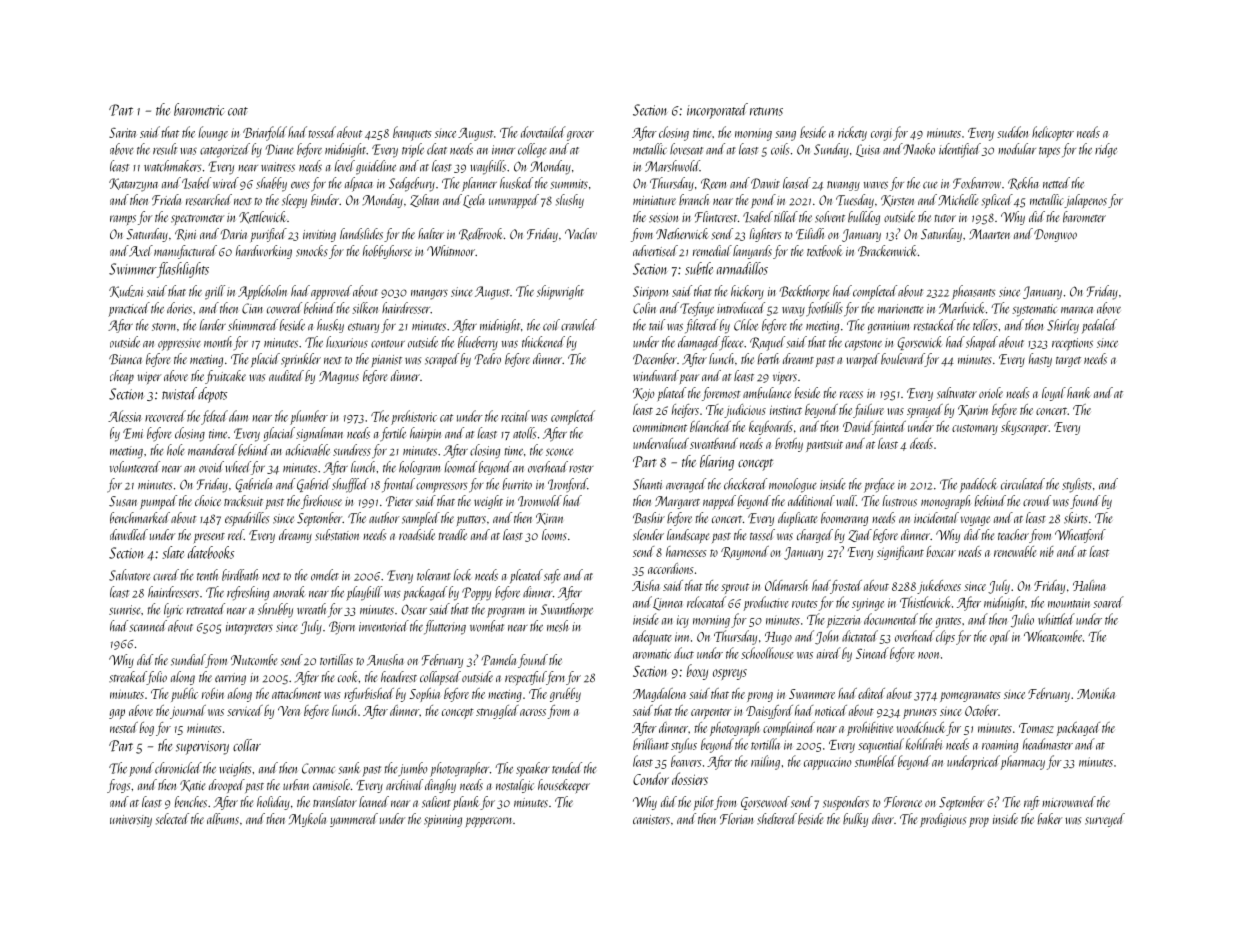 The height and width of the screenshot is (952, 1233). Describe the element at coordinates (1053, 636) in the screenshot. I see `Wheatcombe` at that location.
